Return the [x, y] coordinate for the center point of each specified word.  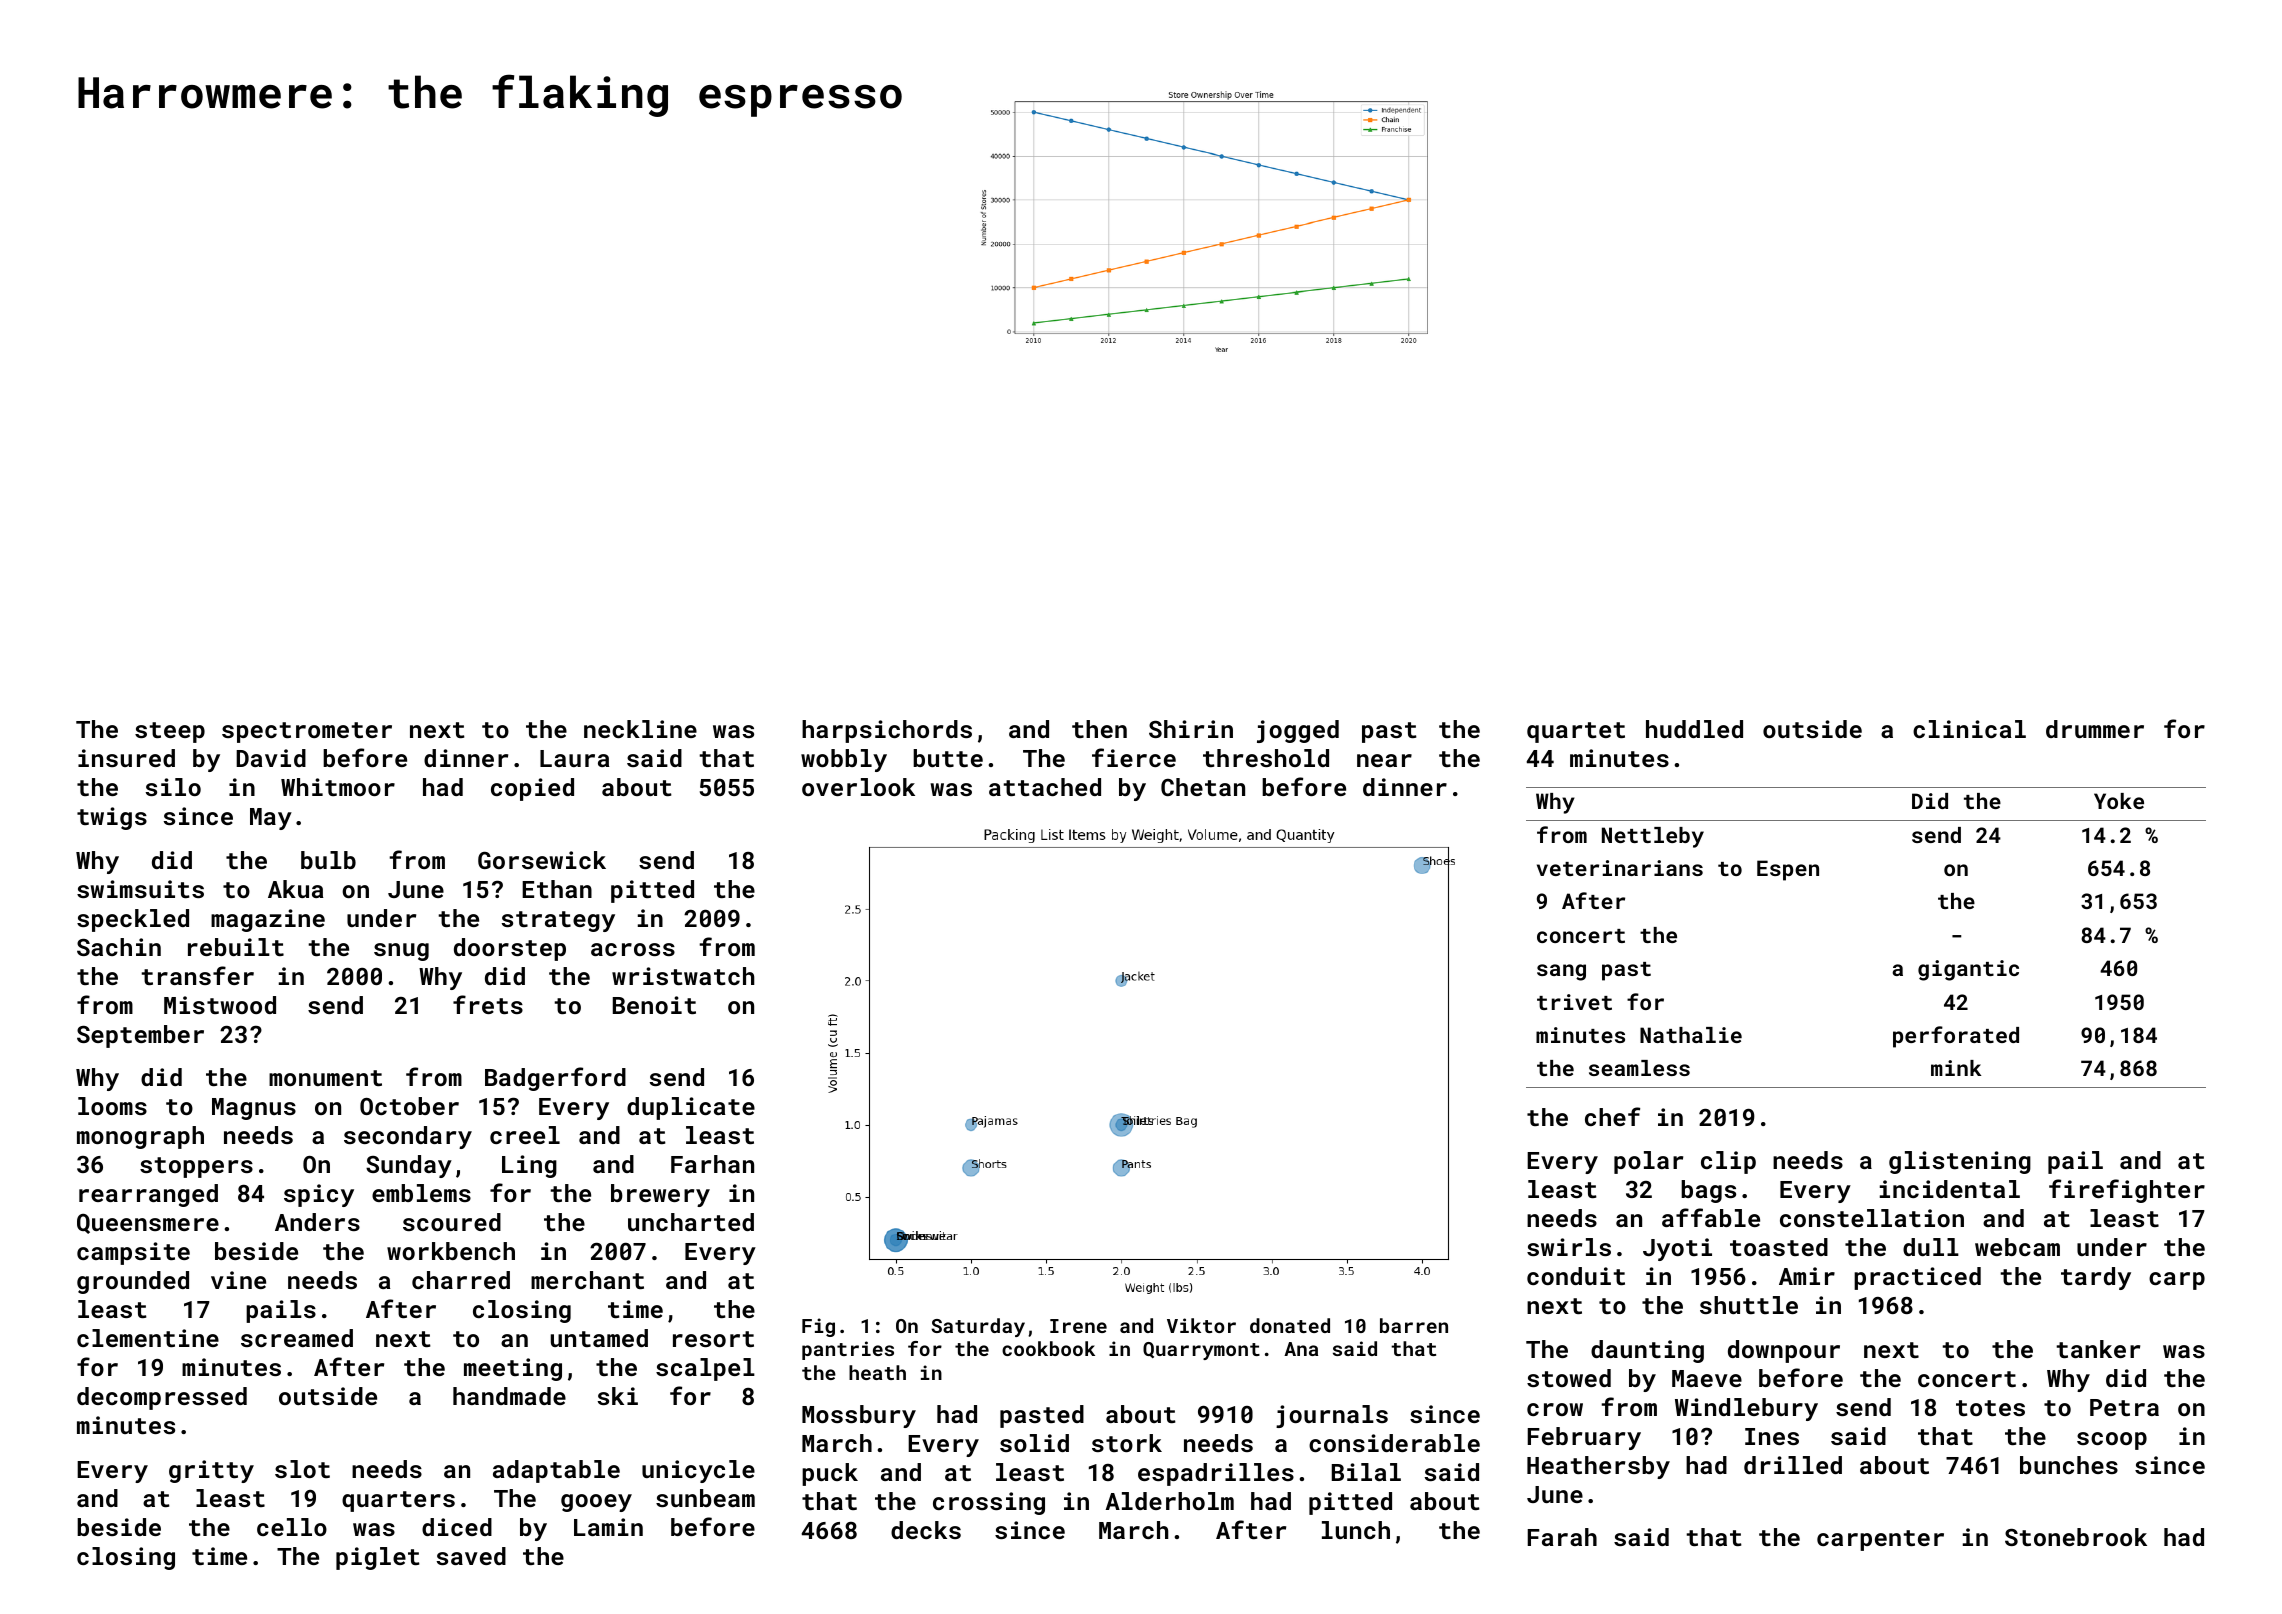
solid [1034, 1443]
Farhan [712, 1164]
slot [302, 1469]
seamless [1639, 1068]
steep [170, 732]
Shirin [1191, 729]
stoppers [196, 1167]
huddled [1694, 729]
